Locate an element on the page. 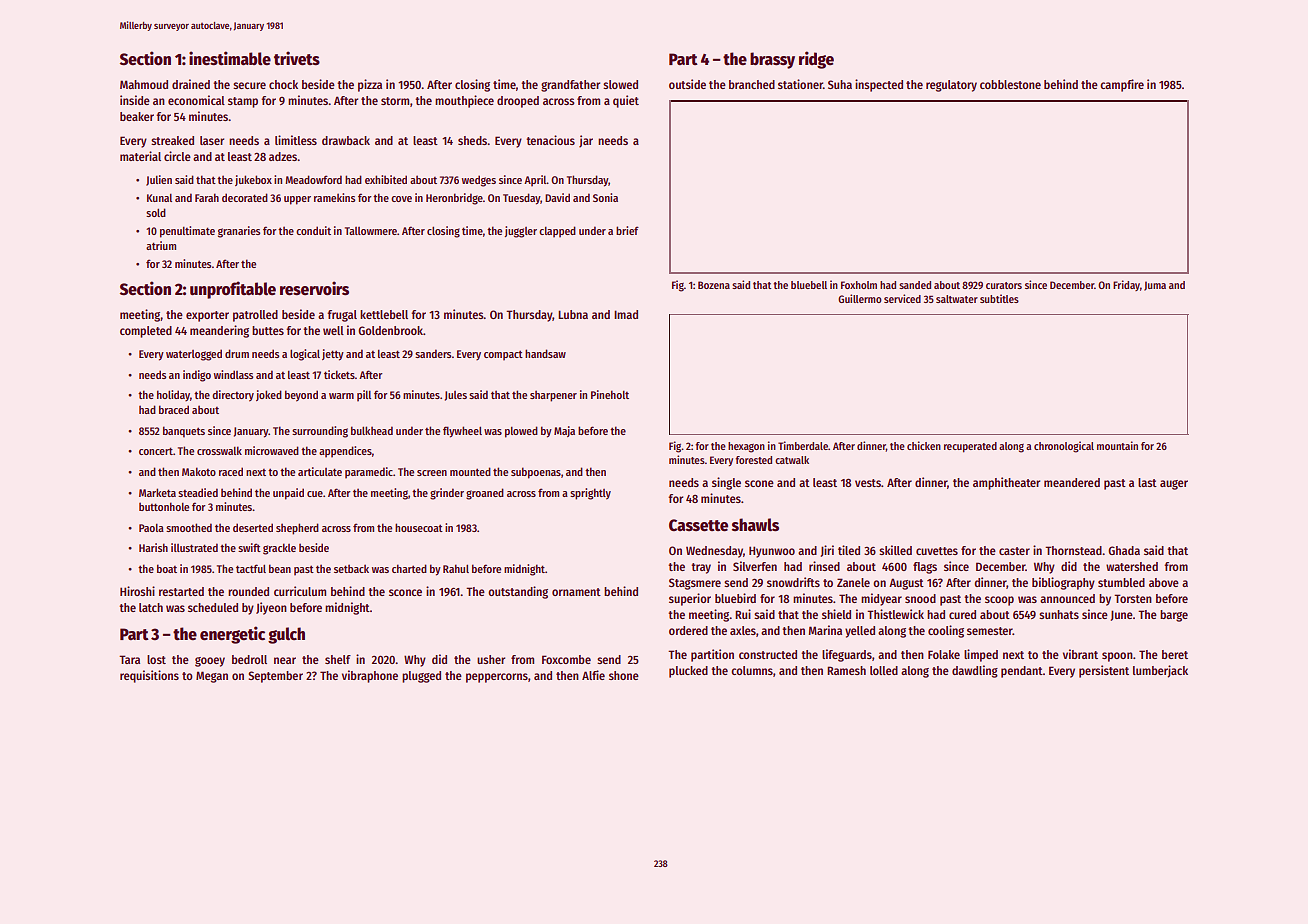 This document has height=924, width=1308. brassy is located at coordinates (772, 60).
